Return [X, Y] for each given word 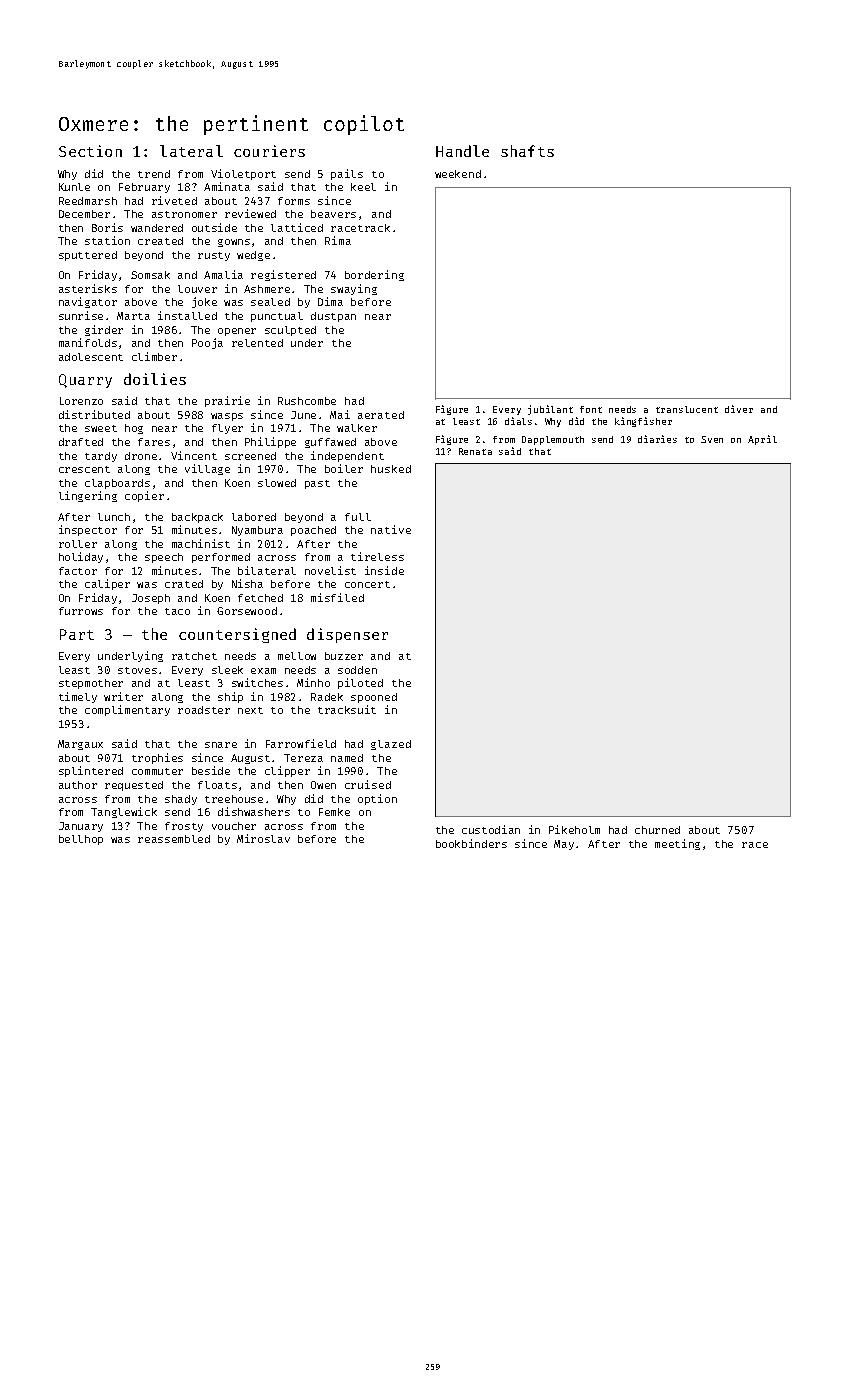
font [591, 409]
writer [123, 696]
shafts [527, 151]
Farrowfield [301, 743]
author [78, 785]
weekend [458, 174]
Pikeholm [574, 829]
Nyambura [257, 531]
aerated [381, 415]
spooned [374, 698]
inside [384, 570]
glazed [391, 745]
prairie [227, 401]
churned [657, 830]
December [84, 214]
